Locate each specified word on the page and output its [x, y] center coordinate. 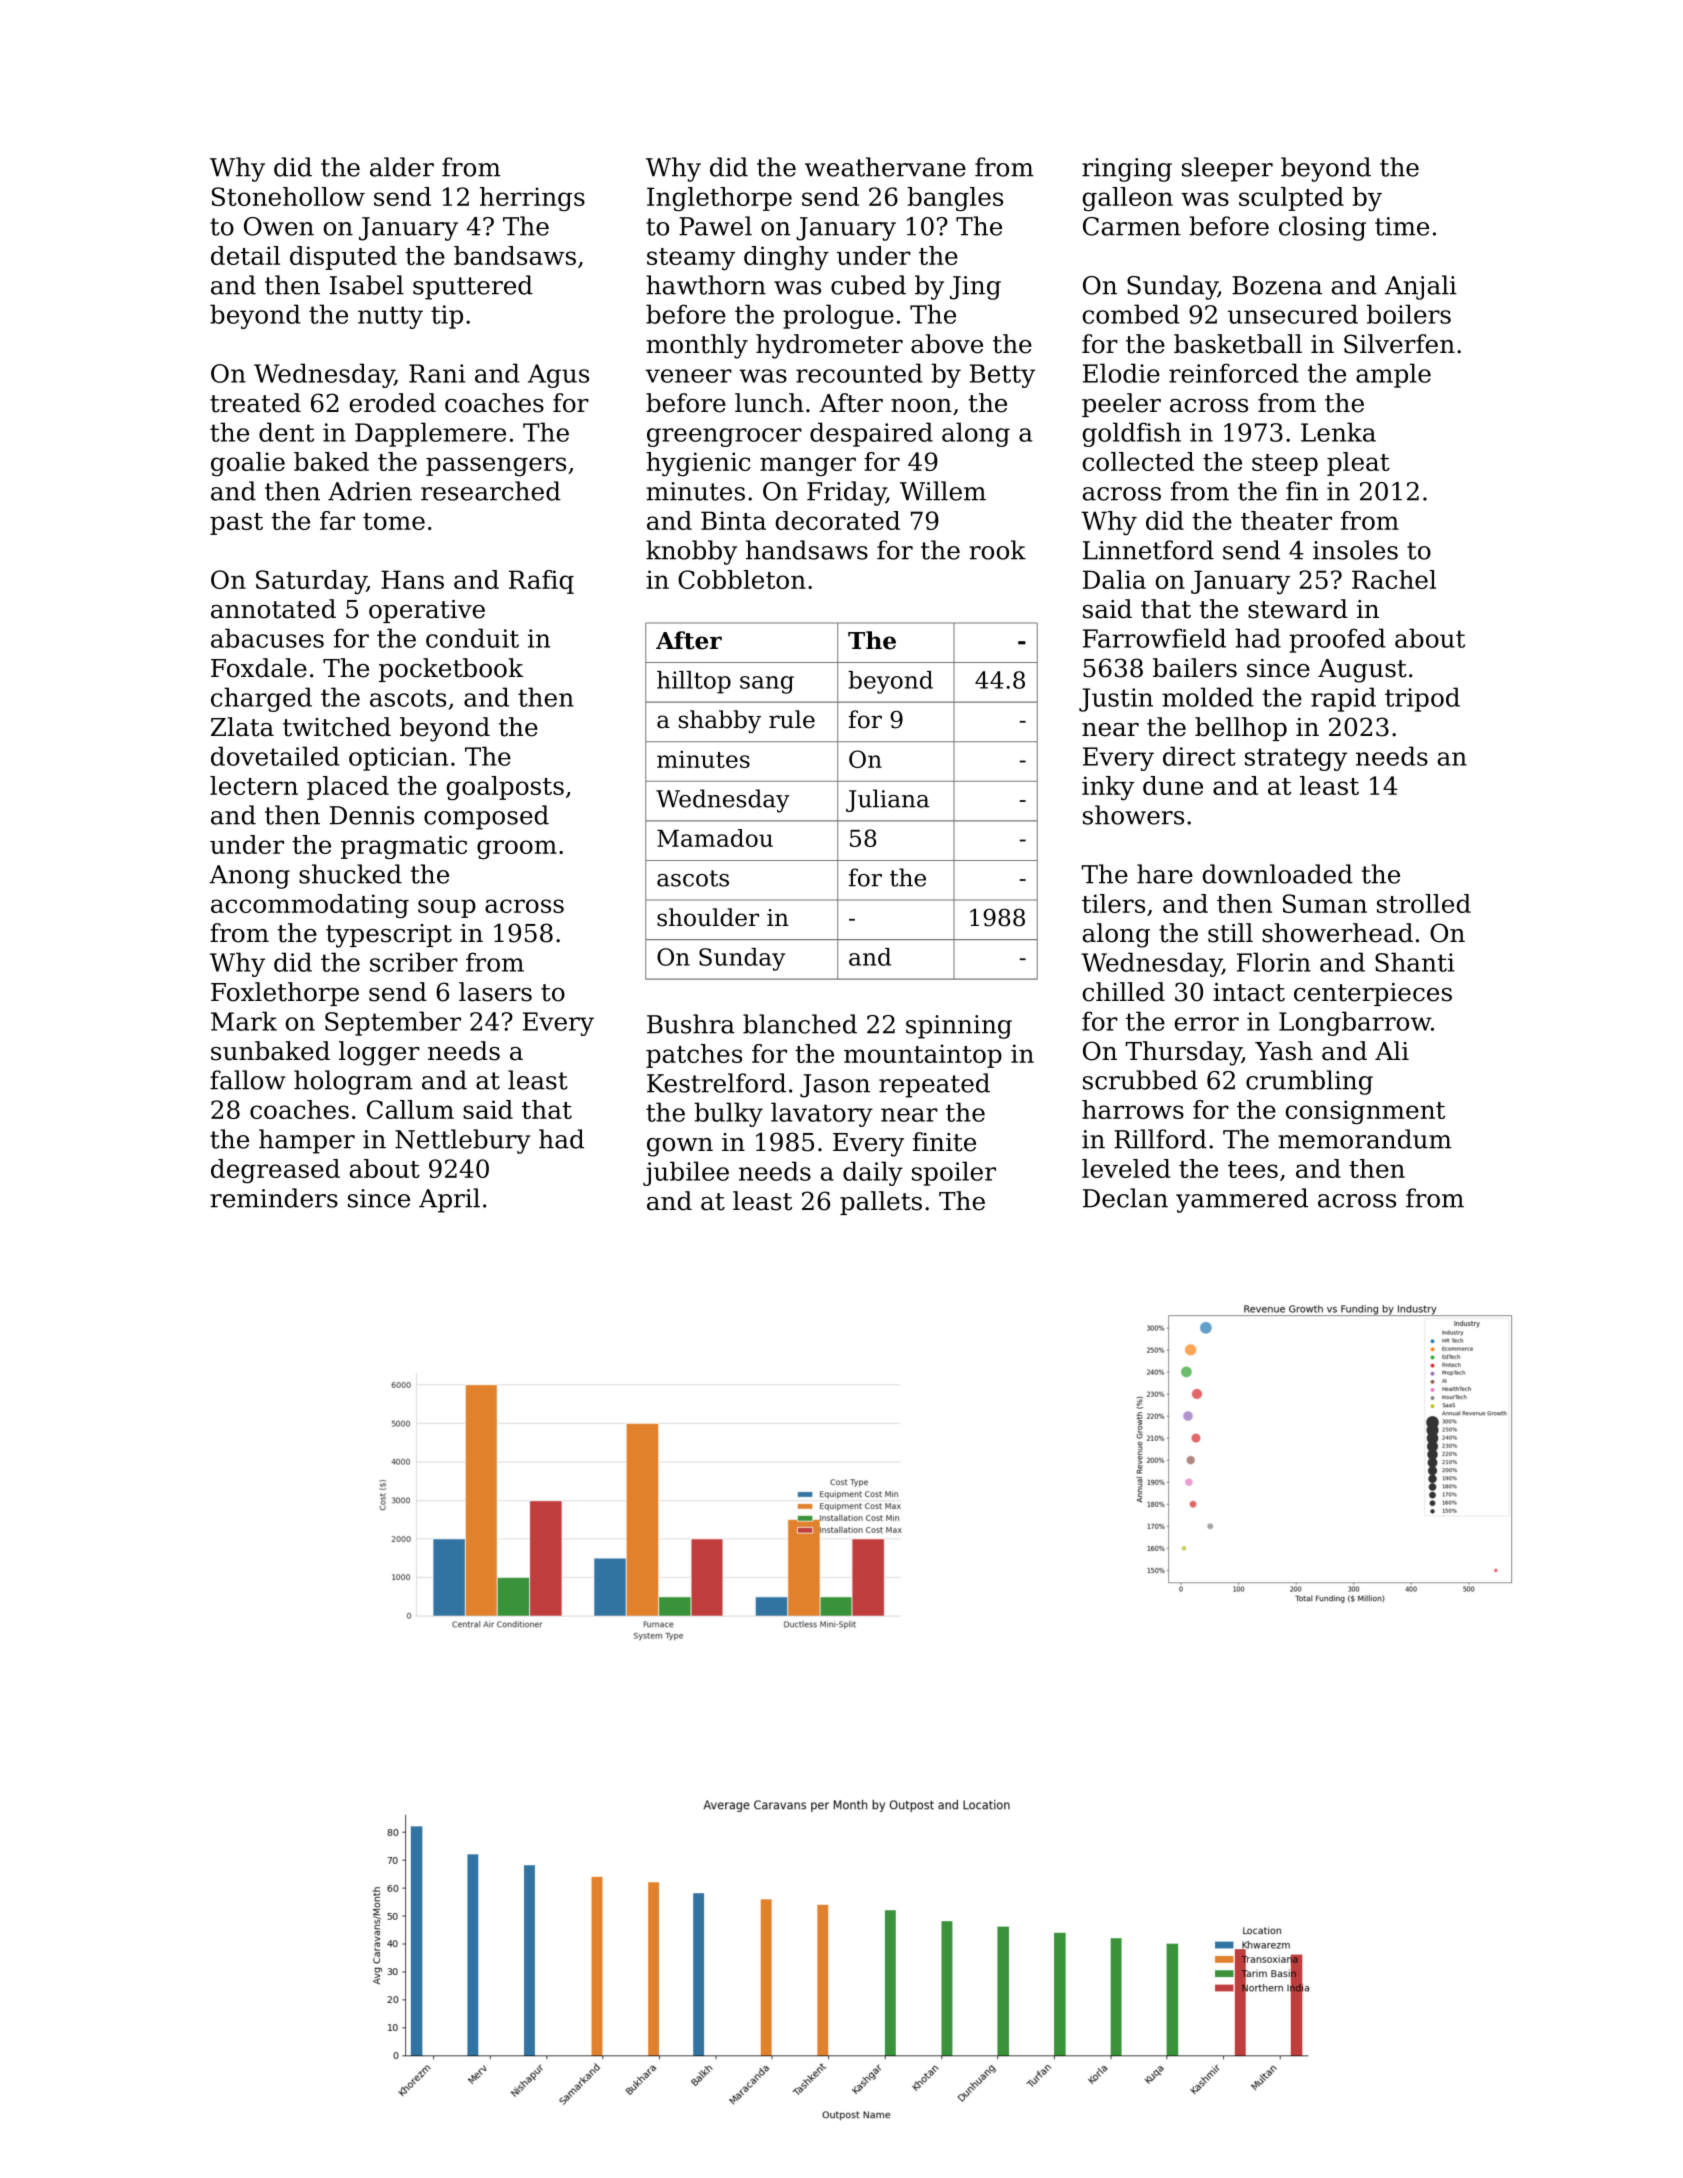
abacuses [267, 638]
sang [767, 685]
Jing [975, 288]
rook [998, 550]
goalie [248, 464]
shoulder [708, 917]
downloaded [1277, 874]
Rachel [1394, 579]
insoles [1355, 550]
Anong [249, 877]
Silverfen [1399, 344]
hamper [307, 1141]
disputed [343, 258]
